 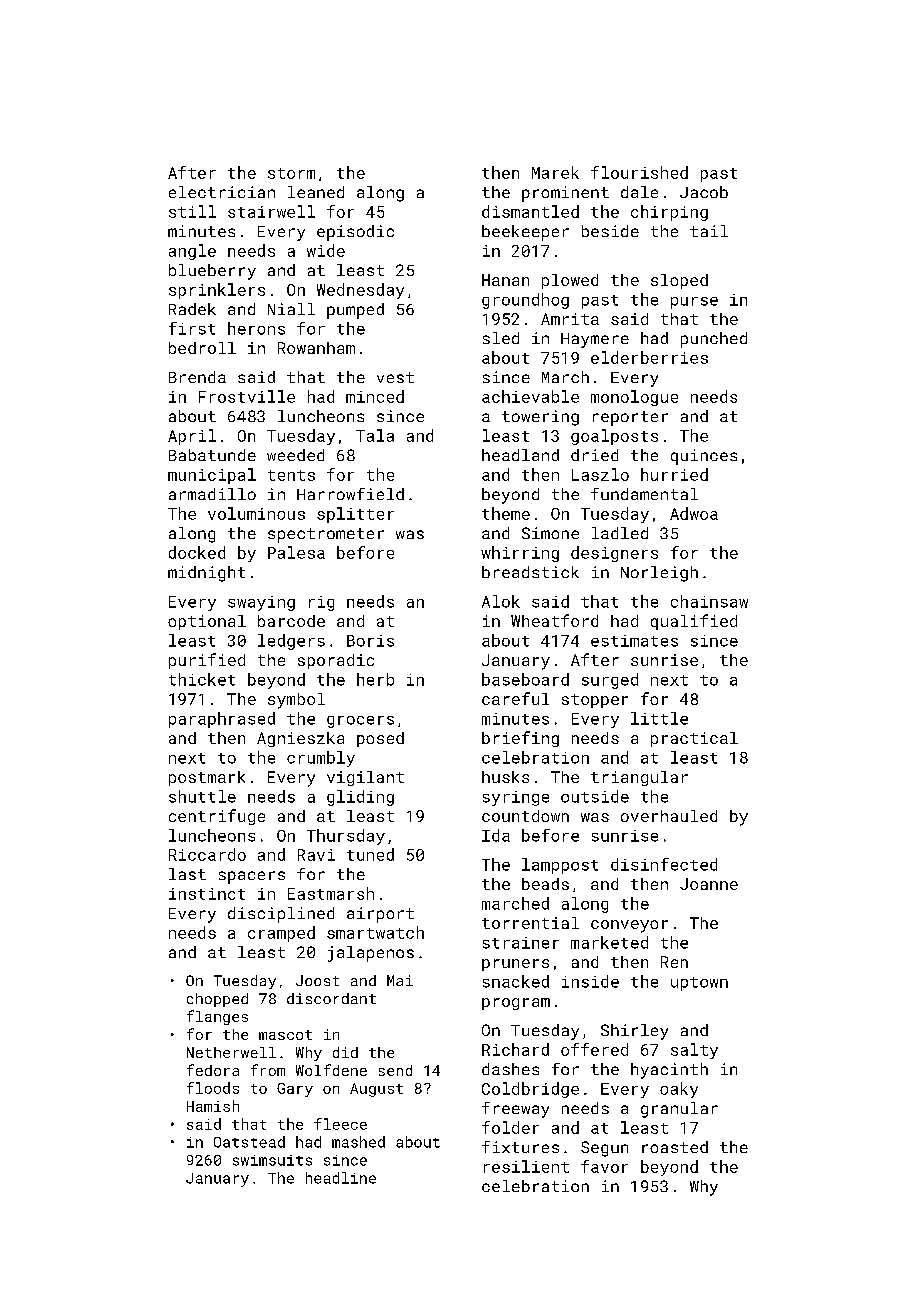 I want to click on electrician, so click(x=222, y=192).
